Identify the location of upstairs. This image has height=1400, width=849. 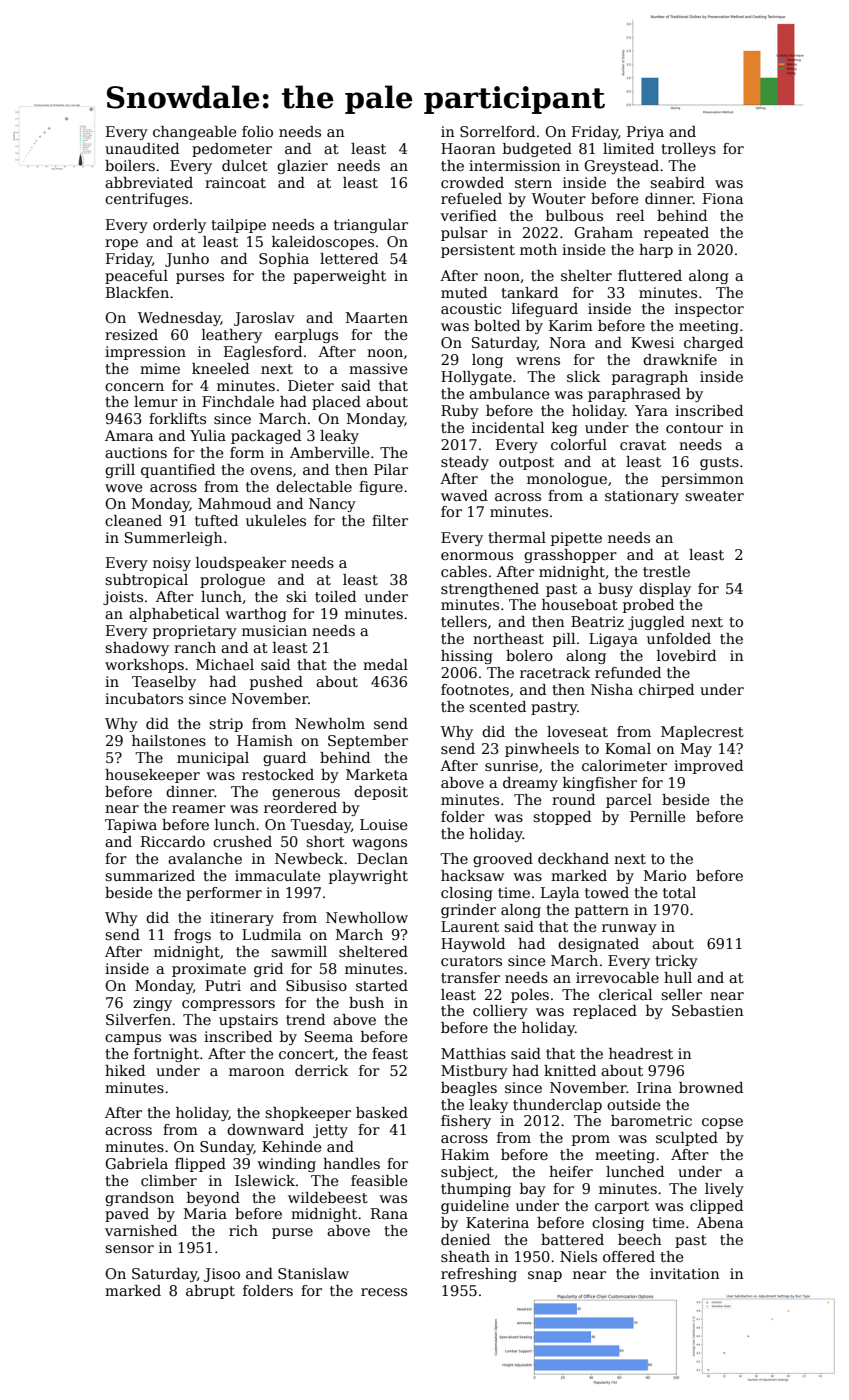
(248, 1021).
